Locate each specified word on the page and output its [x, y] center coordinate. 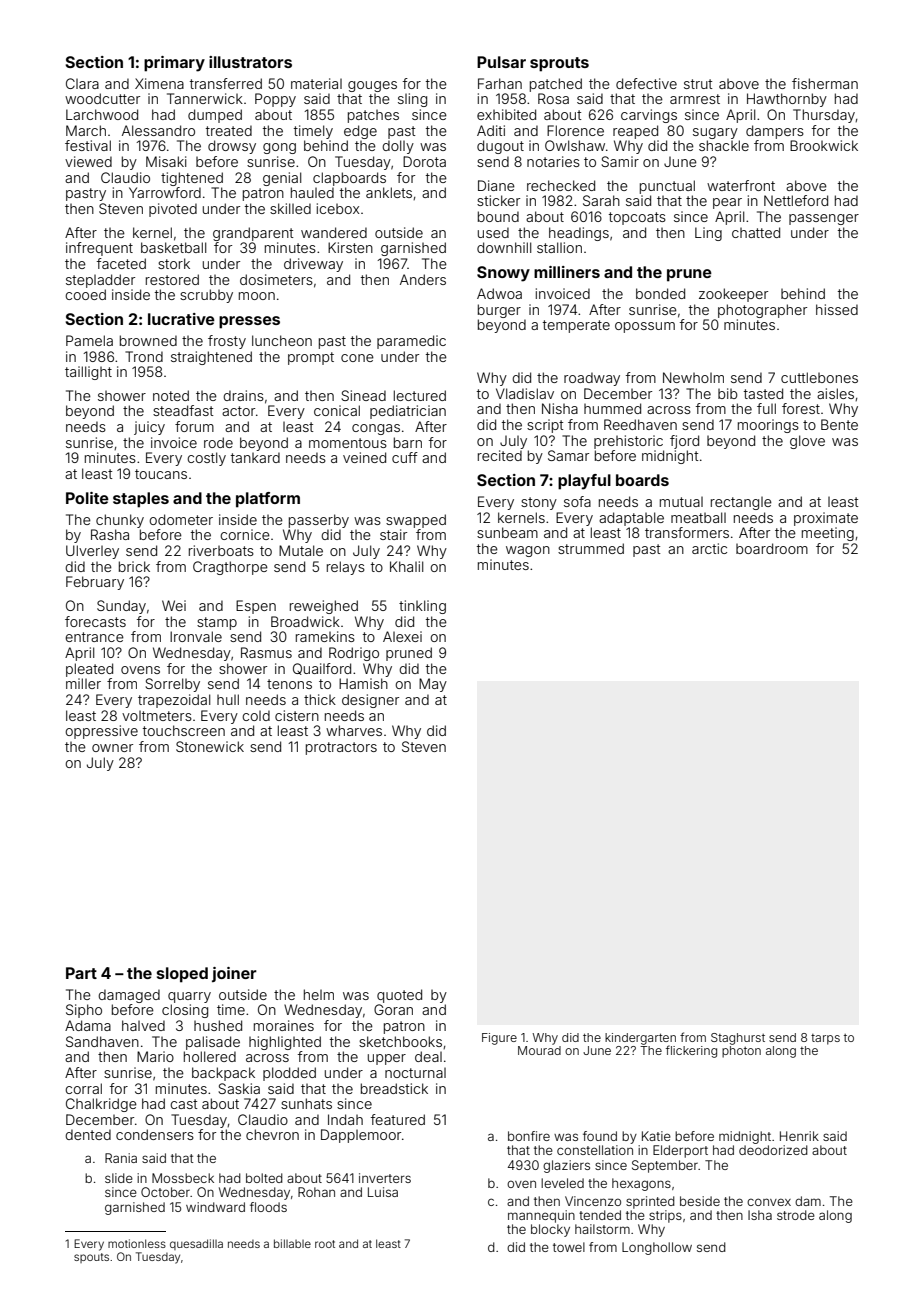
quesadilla [196, 1244]
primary [174, 64]
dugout [500, 147]
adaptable [631, 519]
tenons [289, 684]
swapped [416, 521]
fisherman [825, 83]
